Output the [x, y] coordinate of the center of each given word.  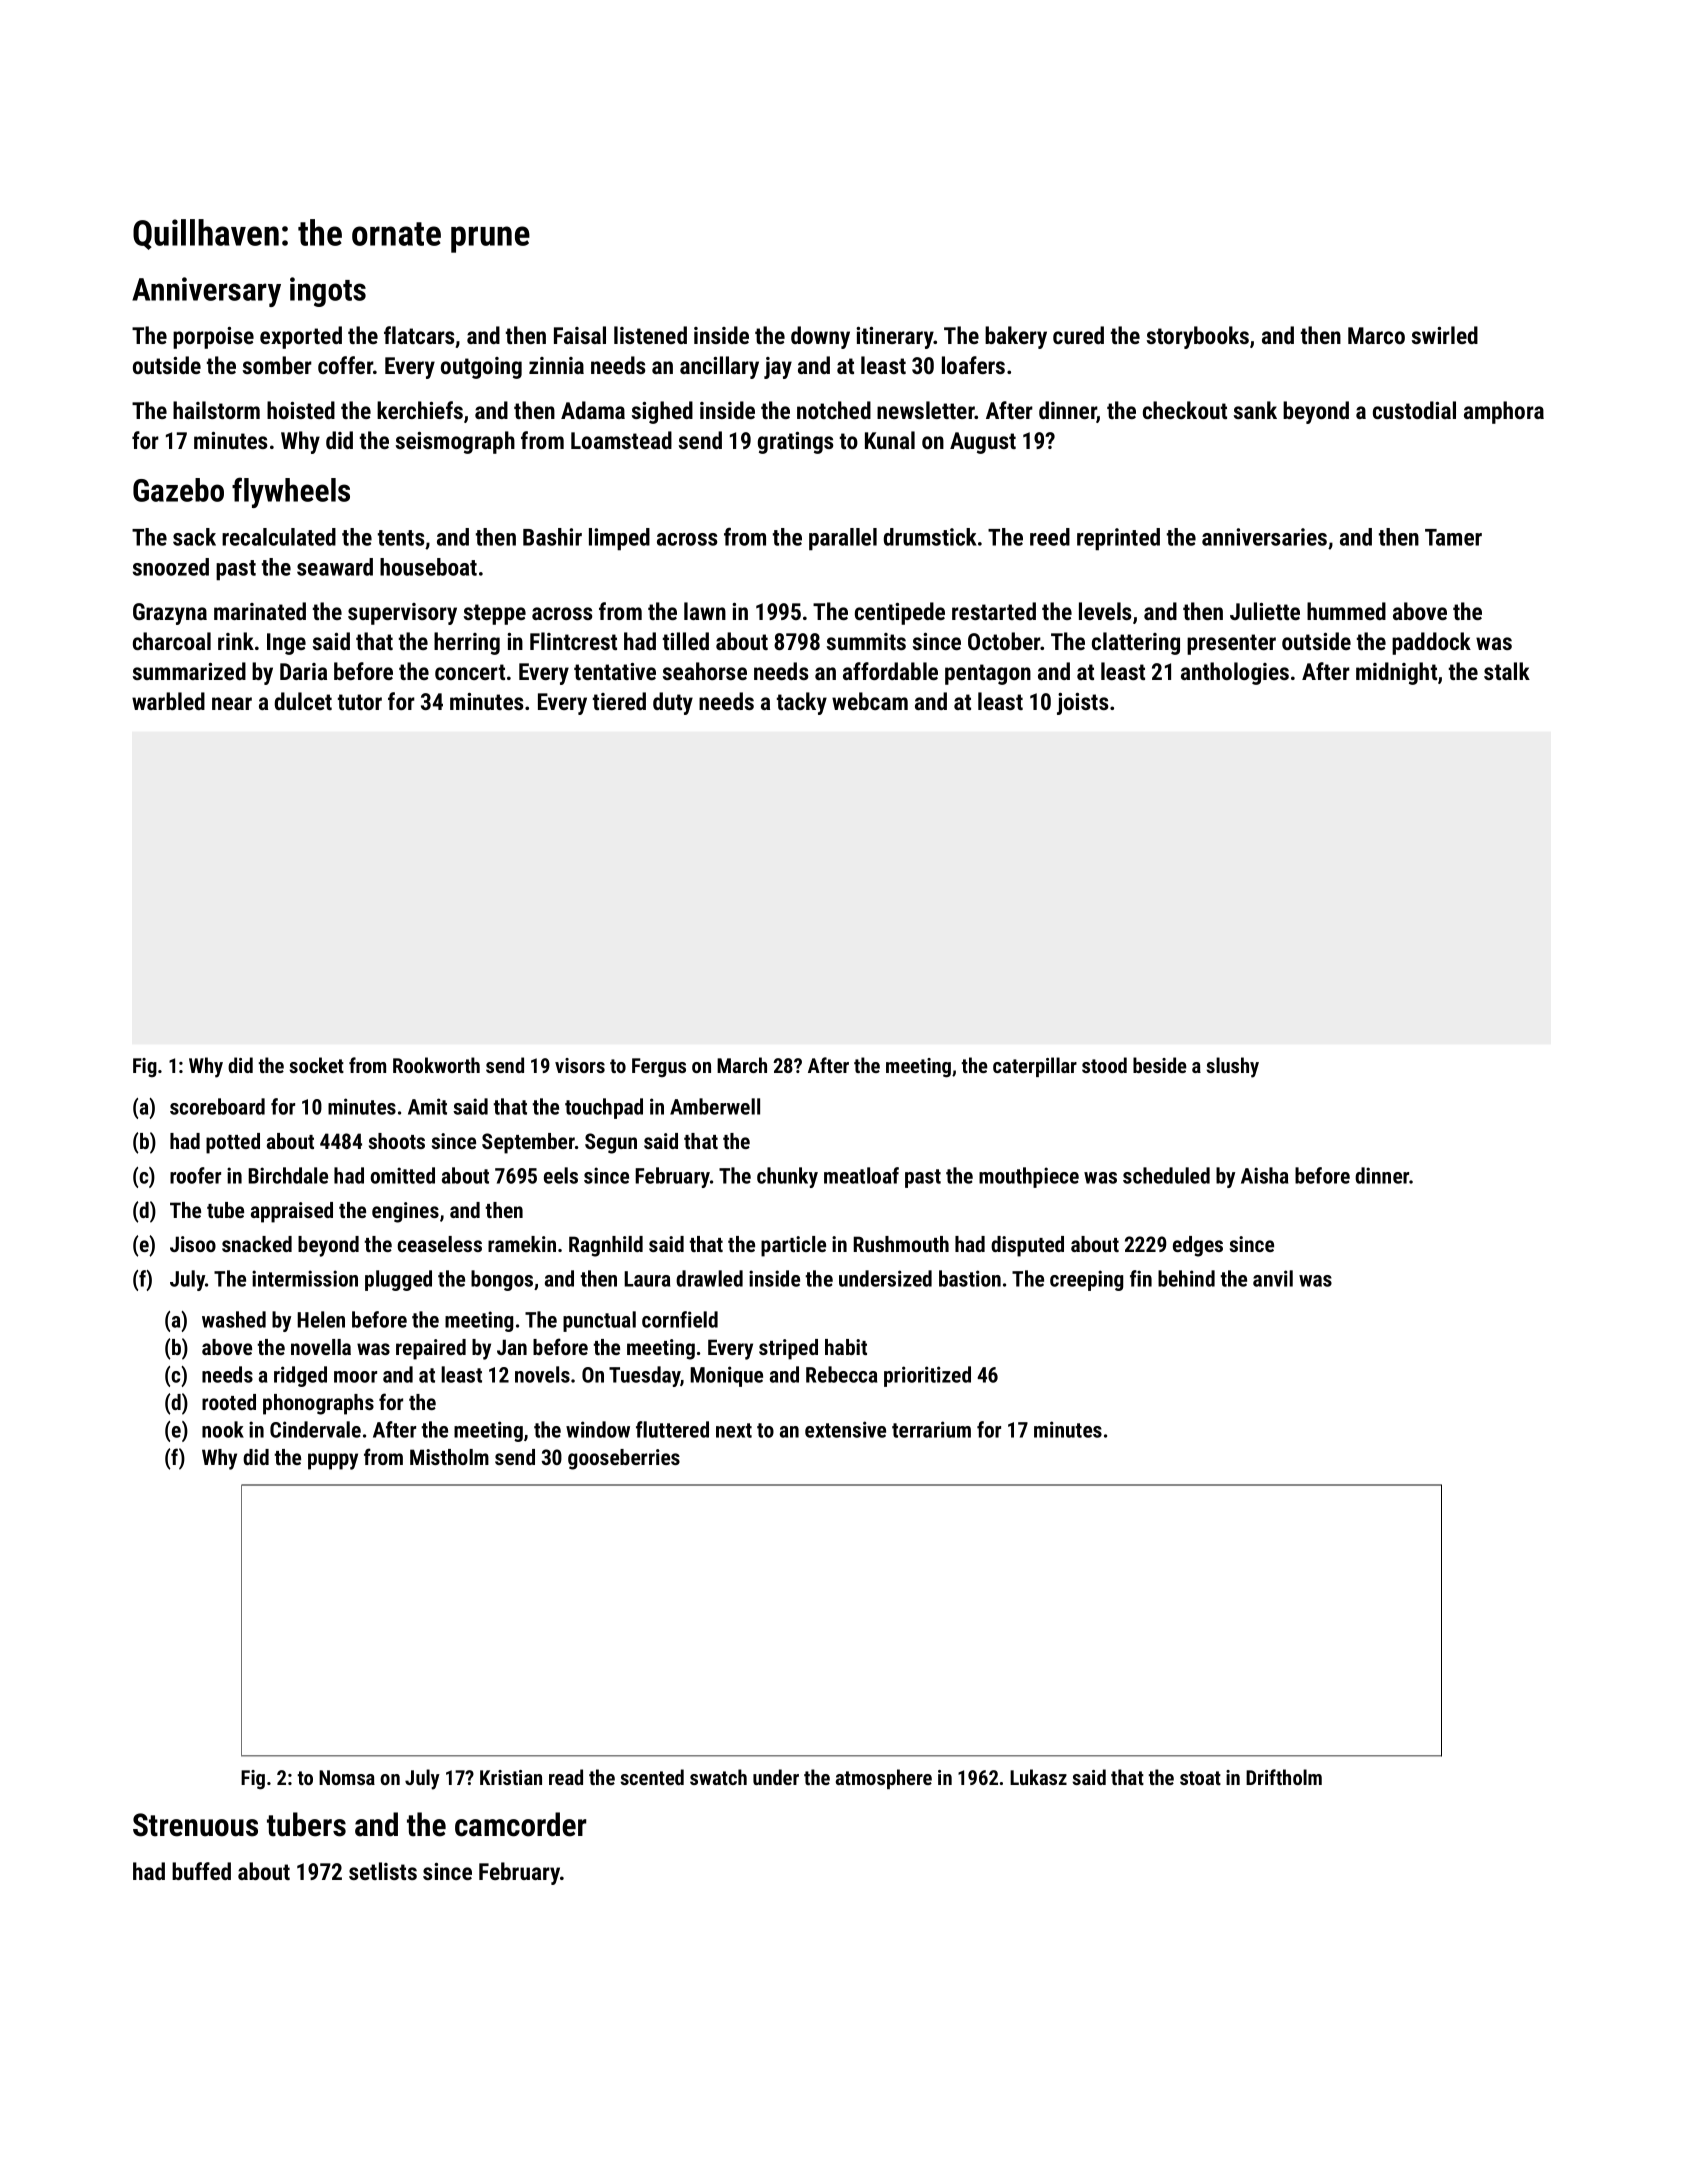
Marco [1376, 335]
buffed [201, 1871]
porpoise [213, 338]
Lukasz [1038, 1777]
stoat [1200, 1778]
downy [820, 337]
